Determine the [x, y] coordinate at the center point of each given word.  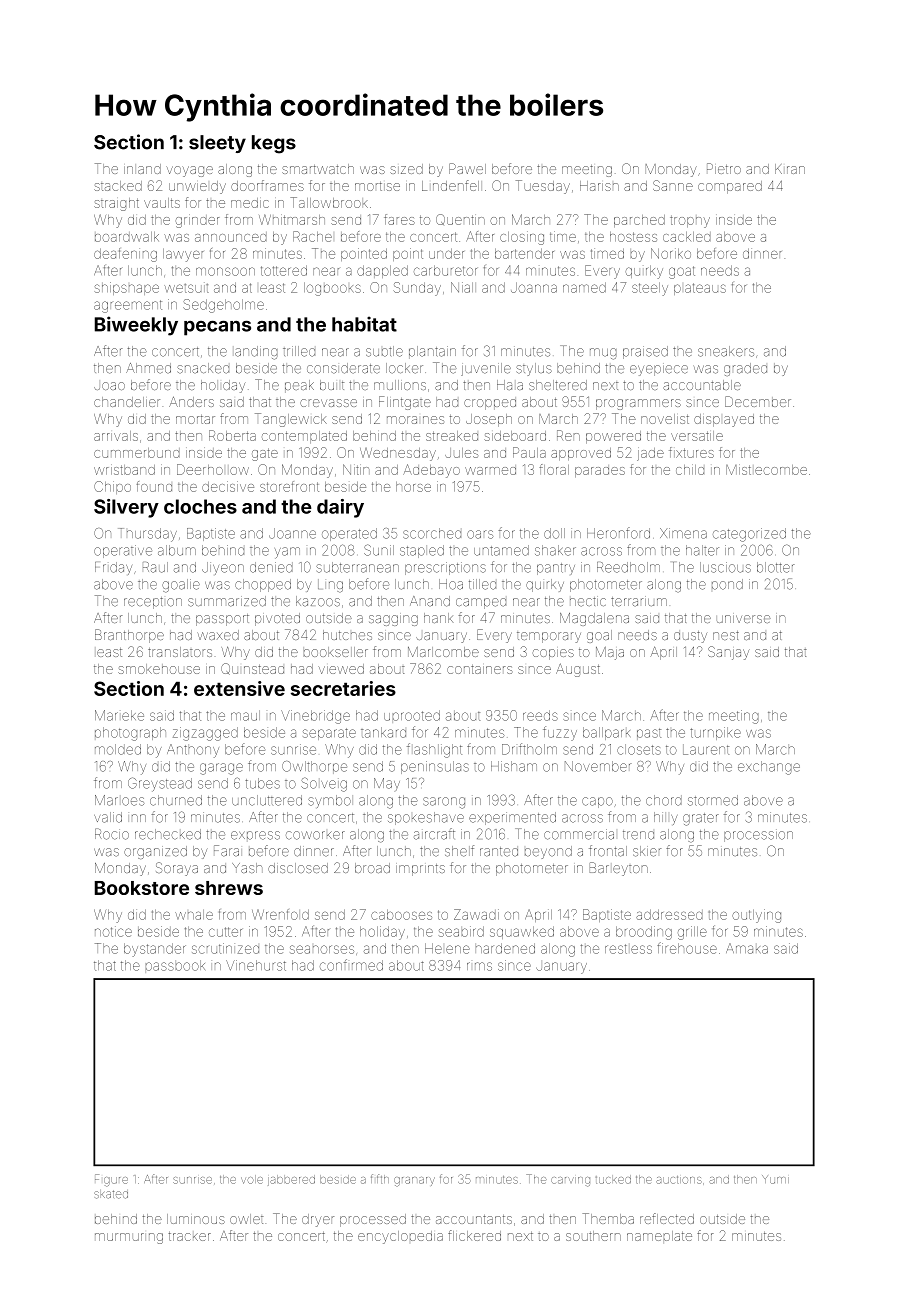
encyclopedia [400, 1237]
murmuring [129, 1238]
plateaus [700, 289]
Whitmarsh [292, 219]
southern [593, 1236]
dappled [382, 271]
